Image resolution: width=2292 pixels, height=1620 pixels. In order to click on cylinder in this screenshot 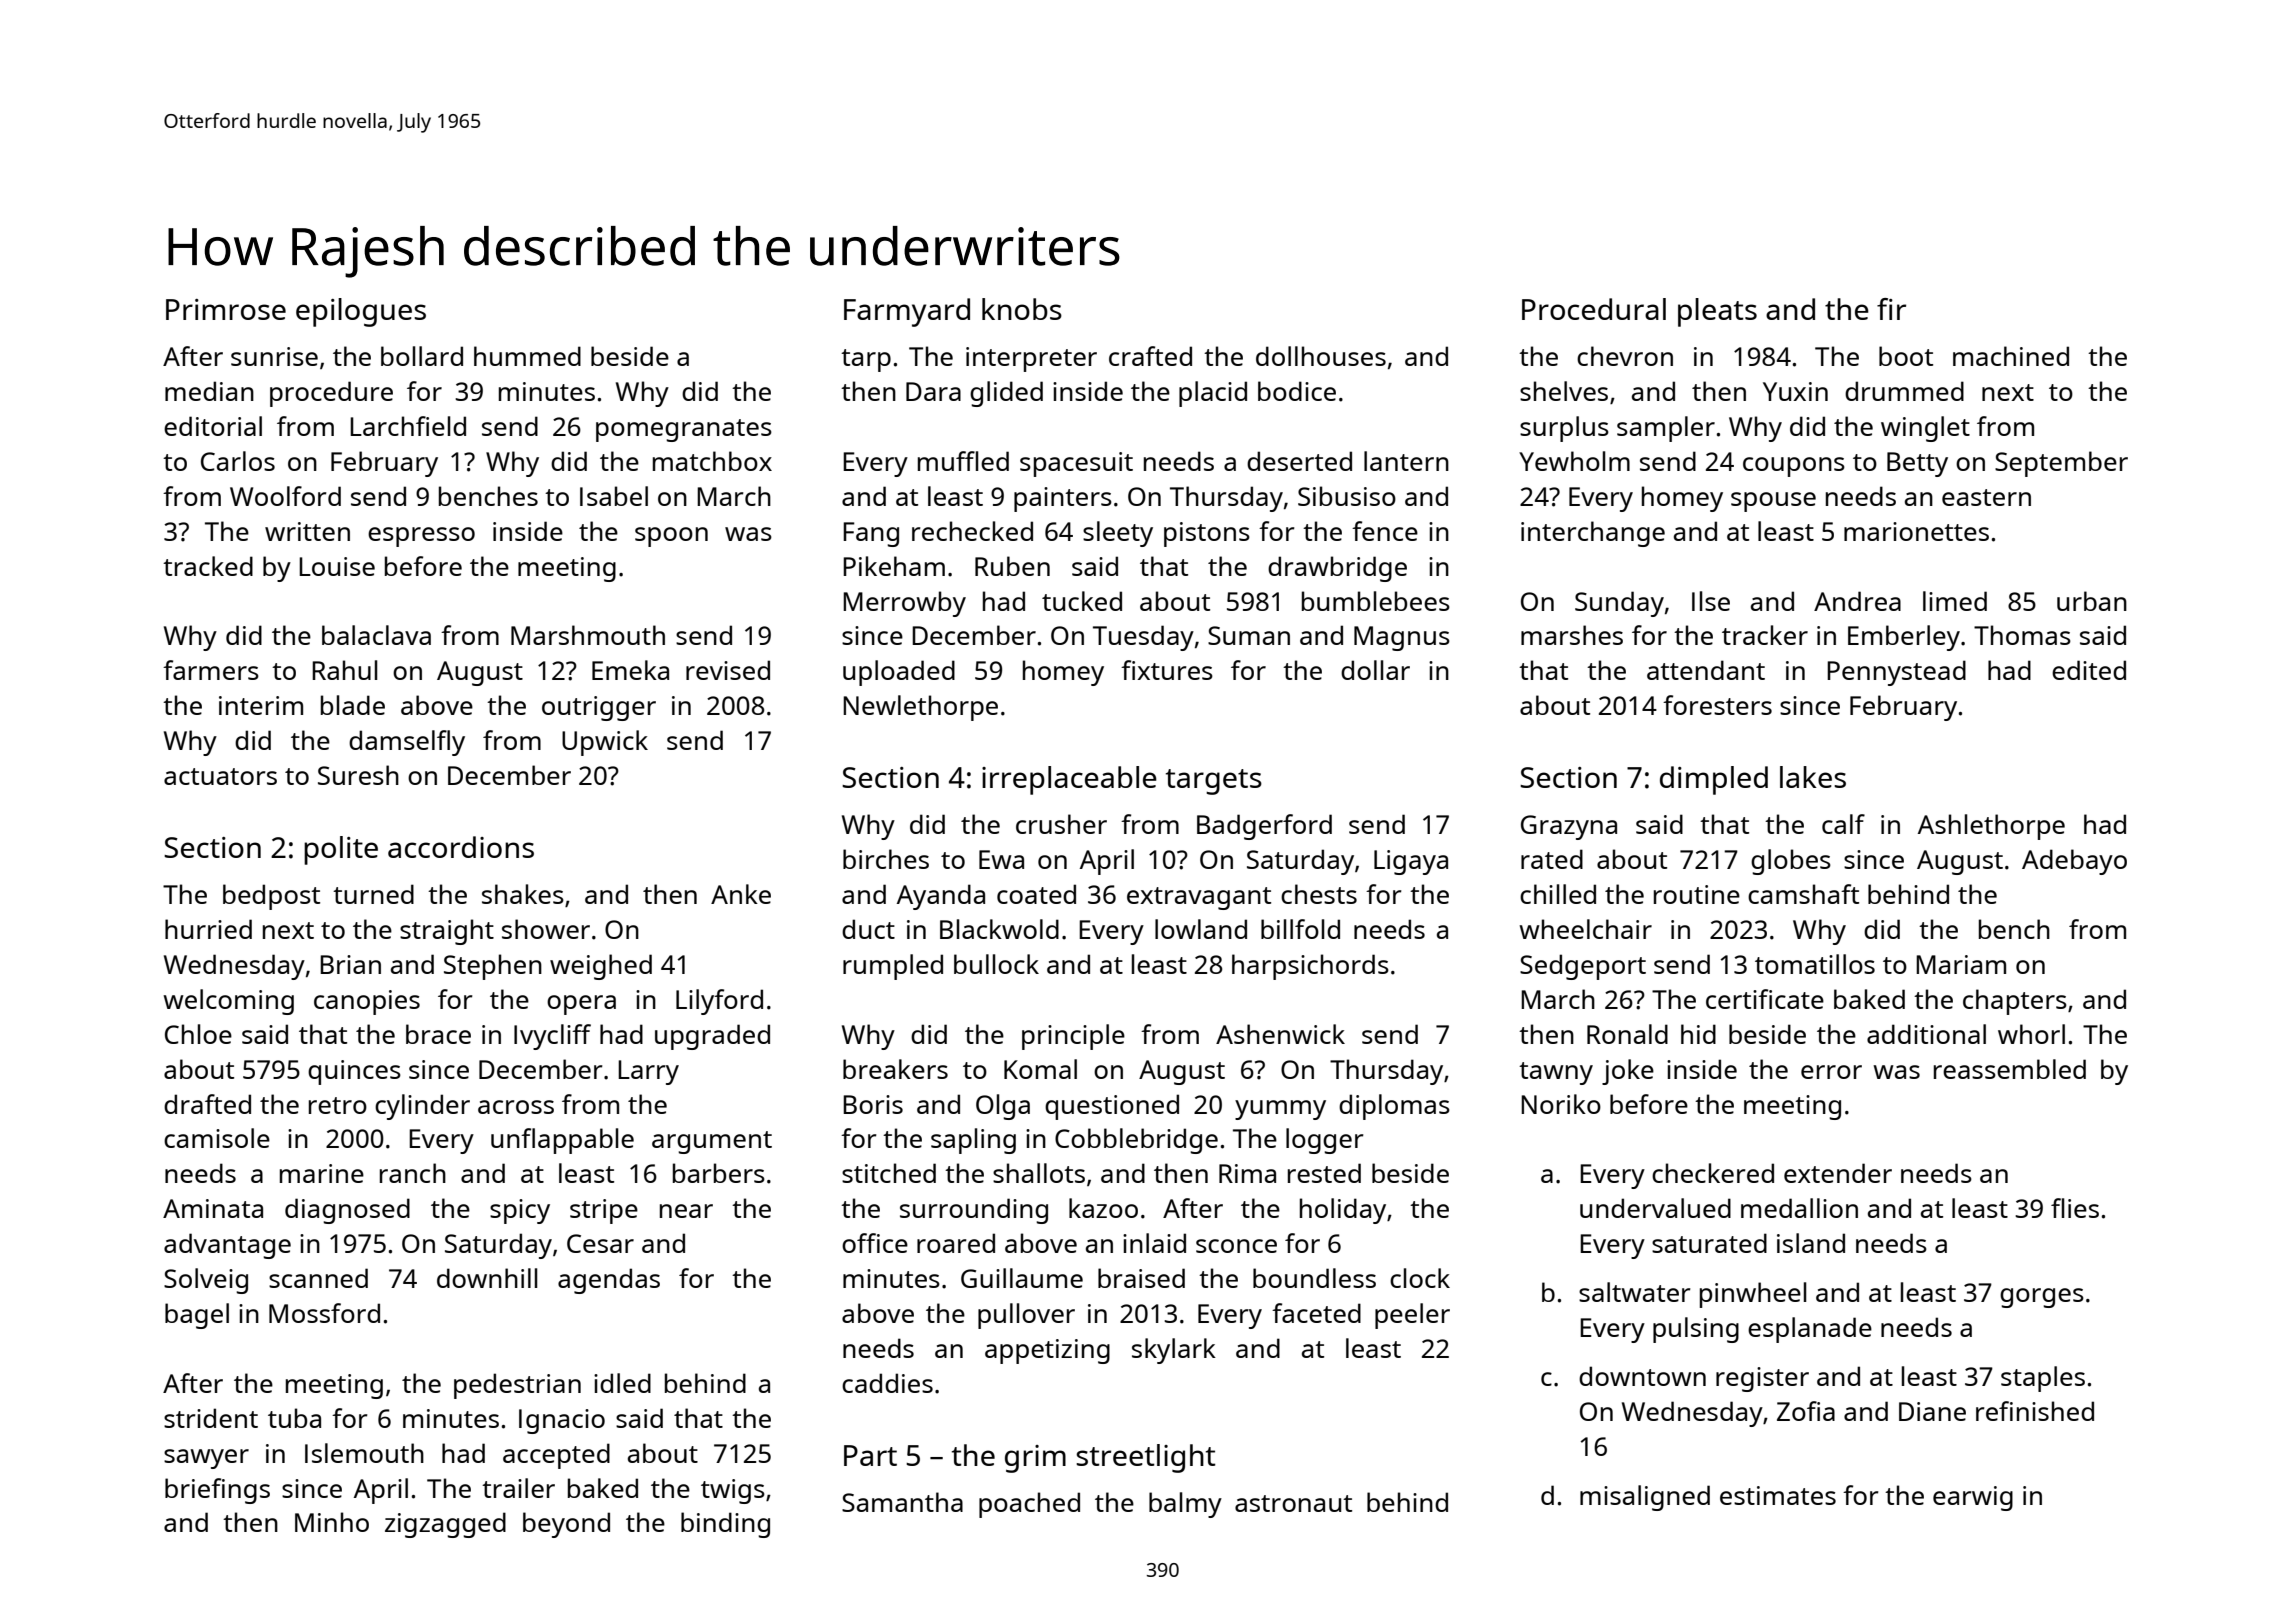, I will do `click(422, 1107)`.
